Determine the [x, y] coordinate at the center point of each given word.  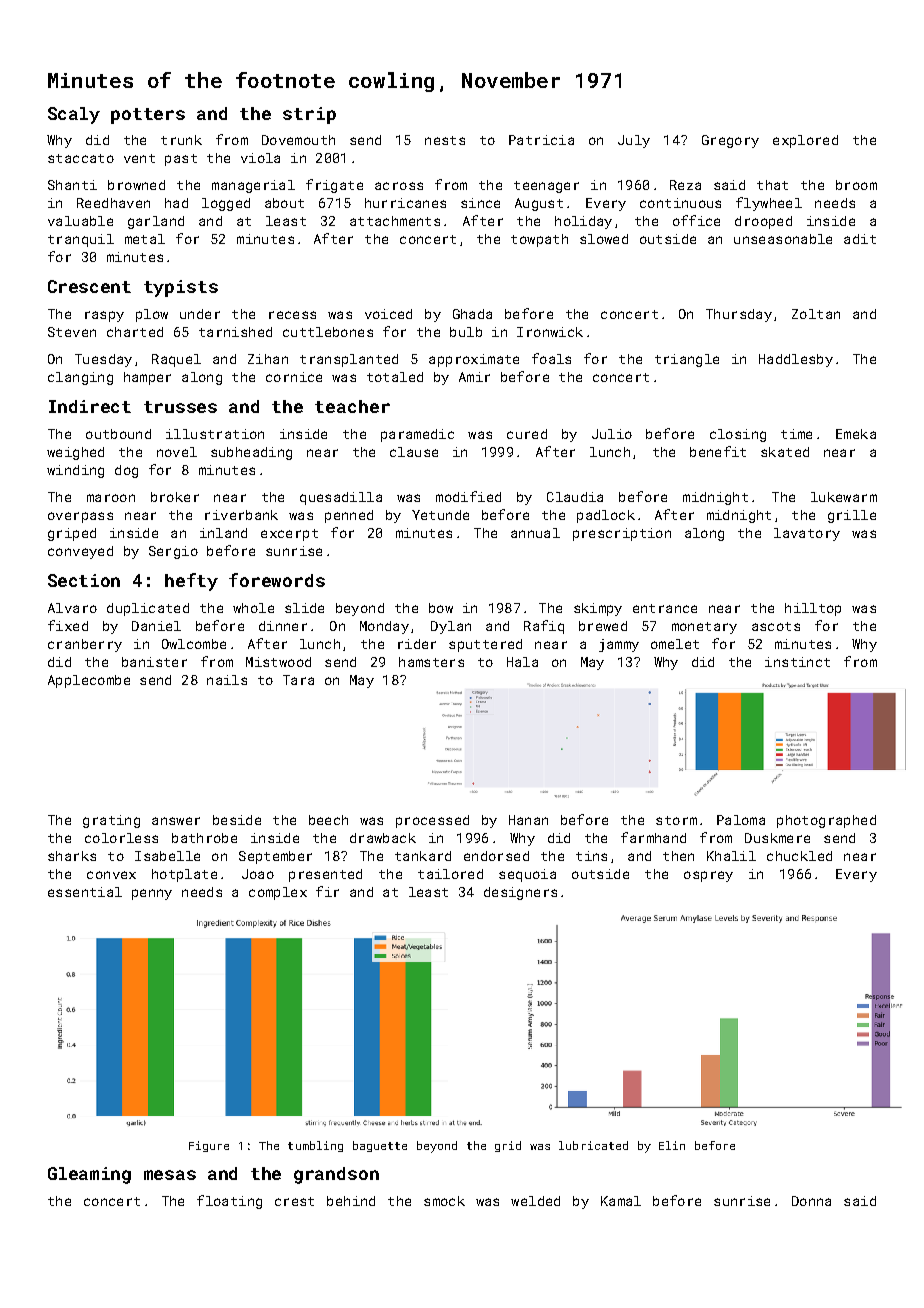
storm [676, 820]
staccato [81, 158]
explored [805, 141]
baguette [380, 1146]
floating [229, 1202]
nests [445, 140]
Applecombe [89, 681]
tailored [450, 874]
